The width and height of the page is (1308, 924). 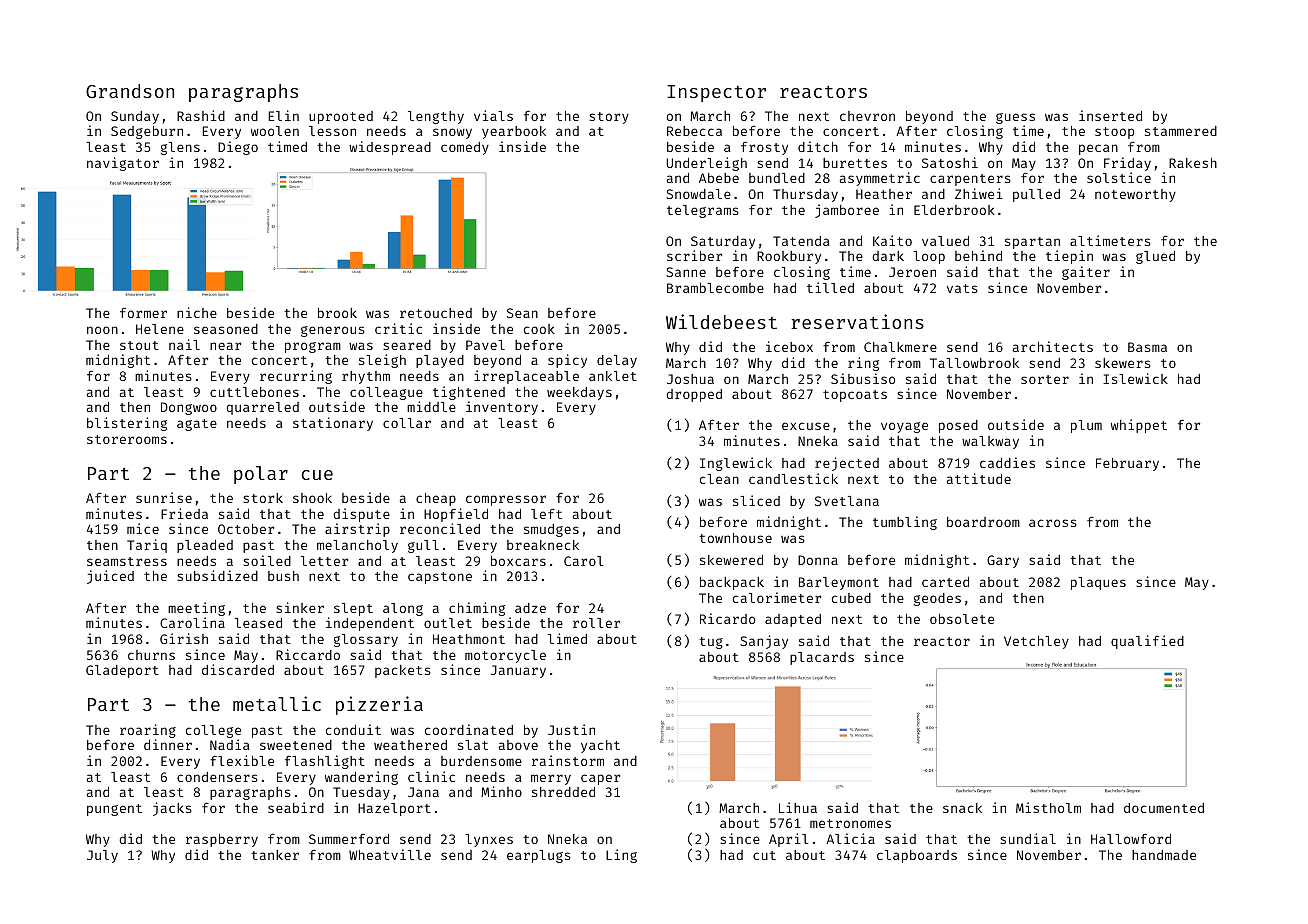 What do you see at coordinates (1147, 347) in the page?
I see `Basma` at bounding box center [1147, 347].
